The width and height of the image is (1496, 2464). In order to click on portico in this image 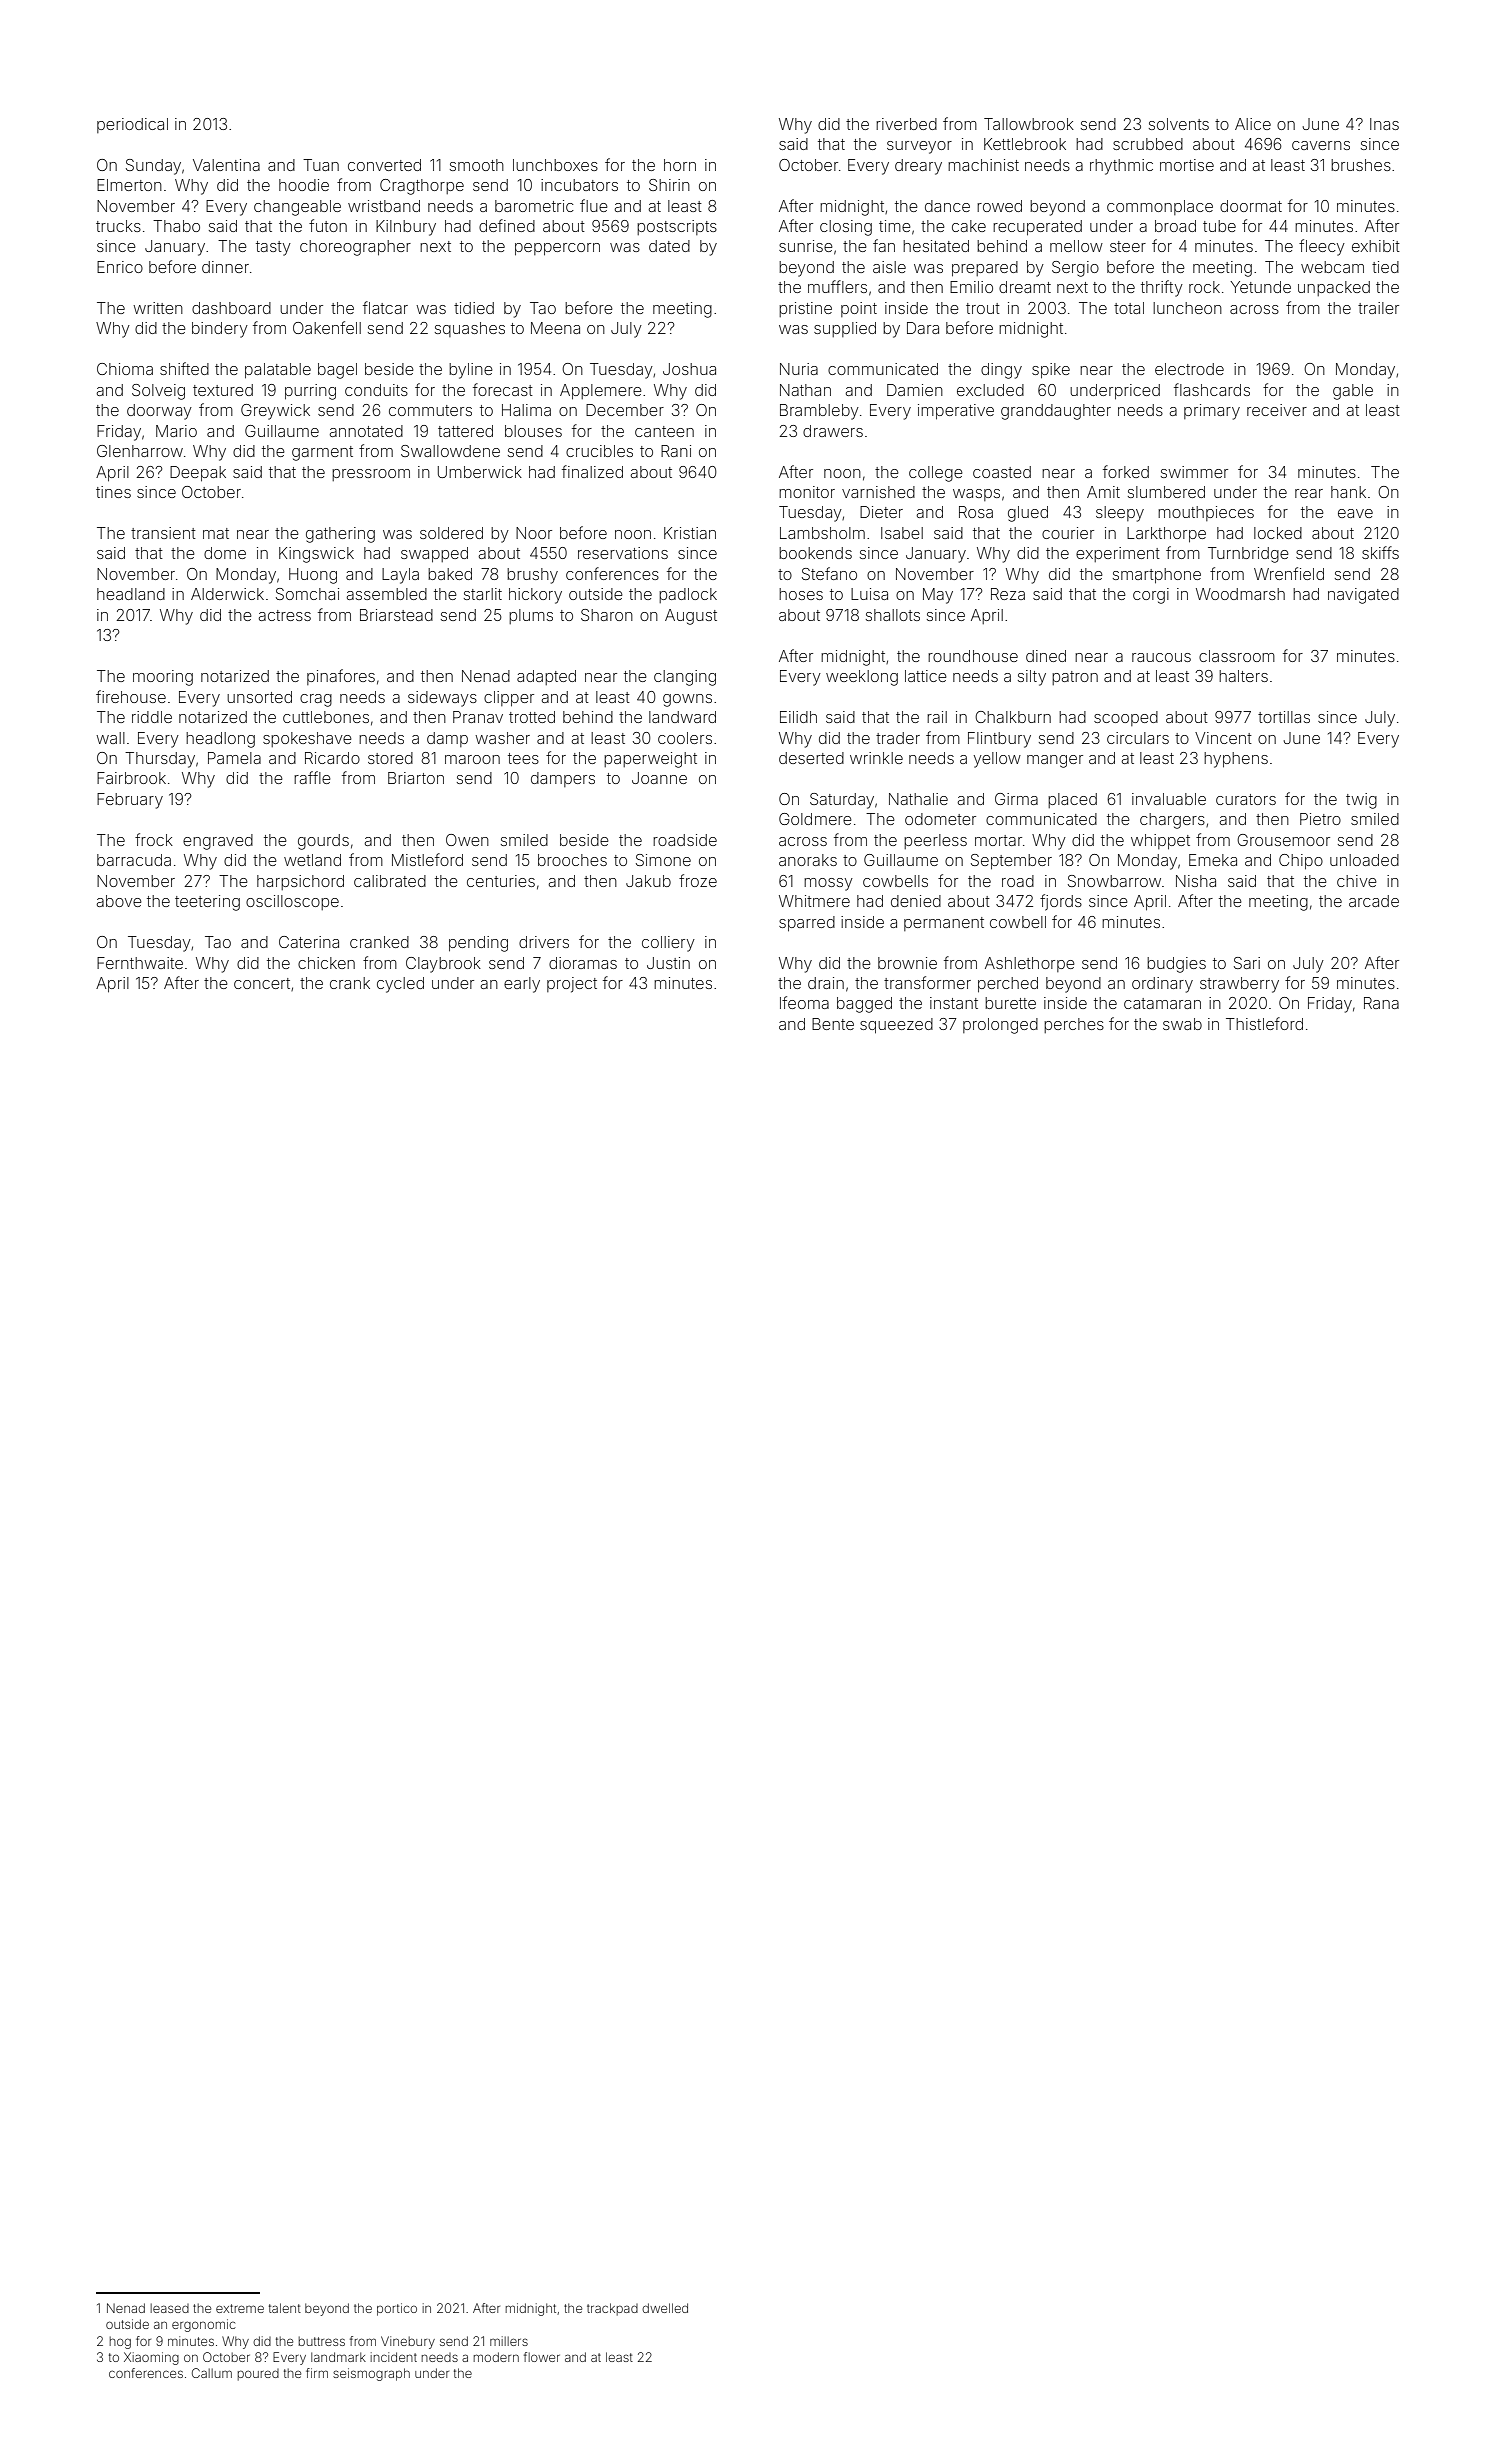, I will do `click(397, 2309)`.
